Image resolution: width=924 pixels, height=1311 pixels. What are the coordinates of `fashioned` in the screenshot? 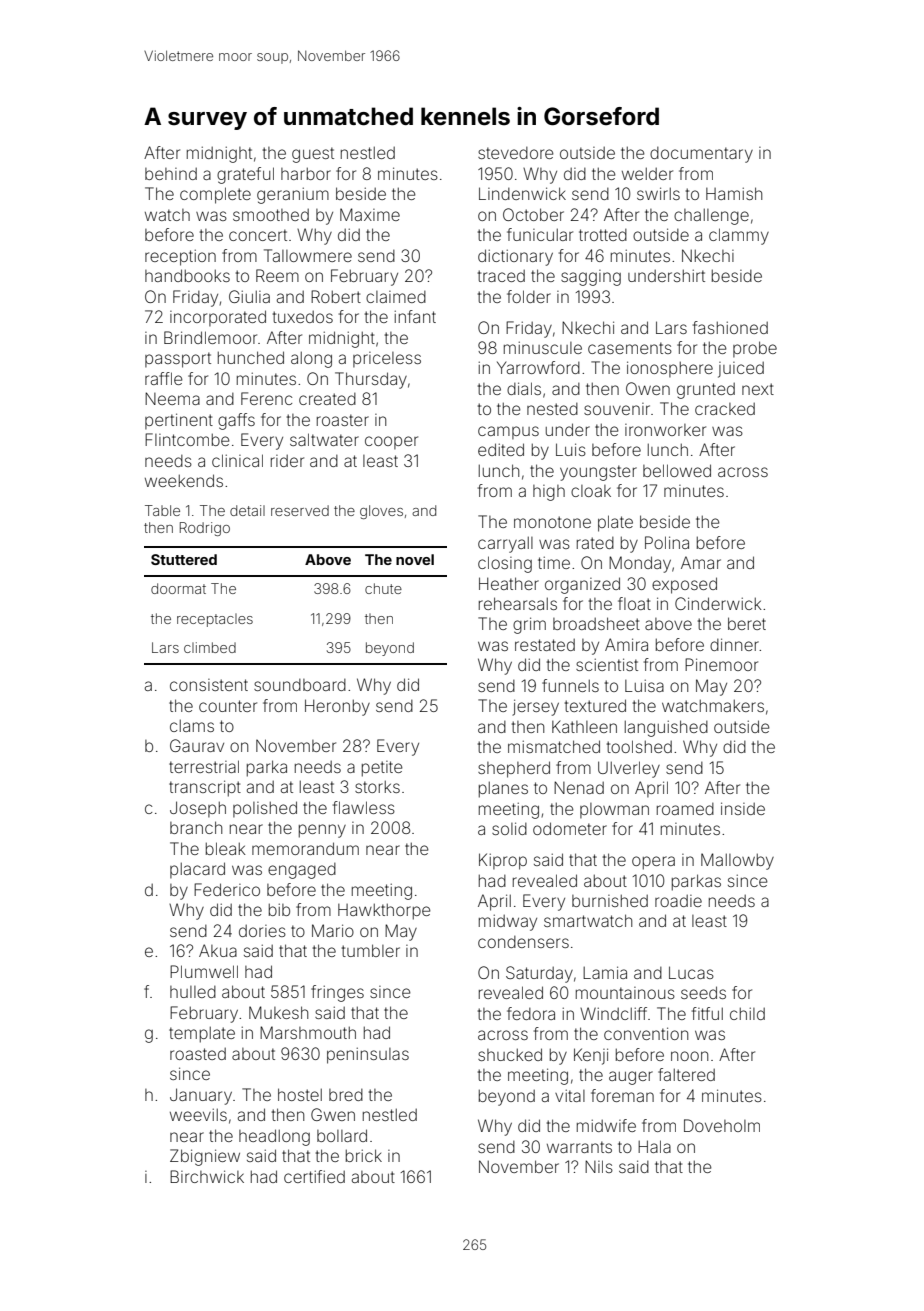 It's located at (730, 327).
